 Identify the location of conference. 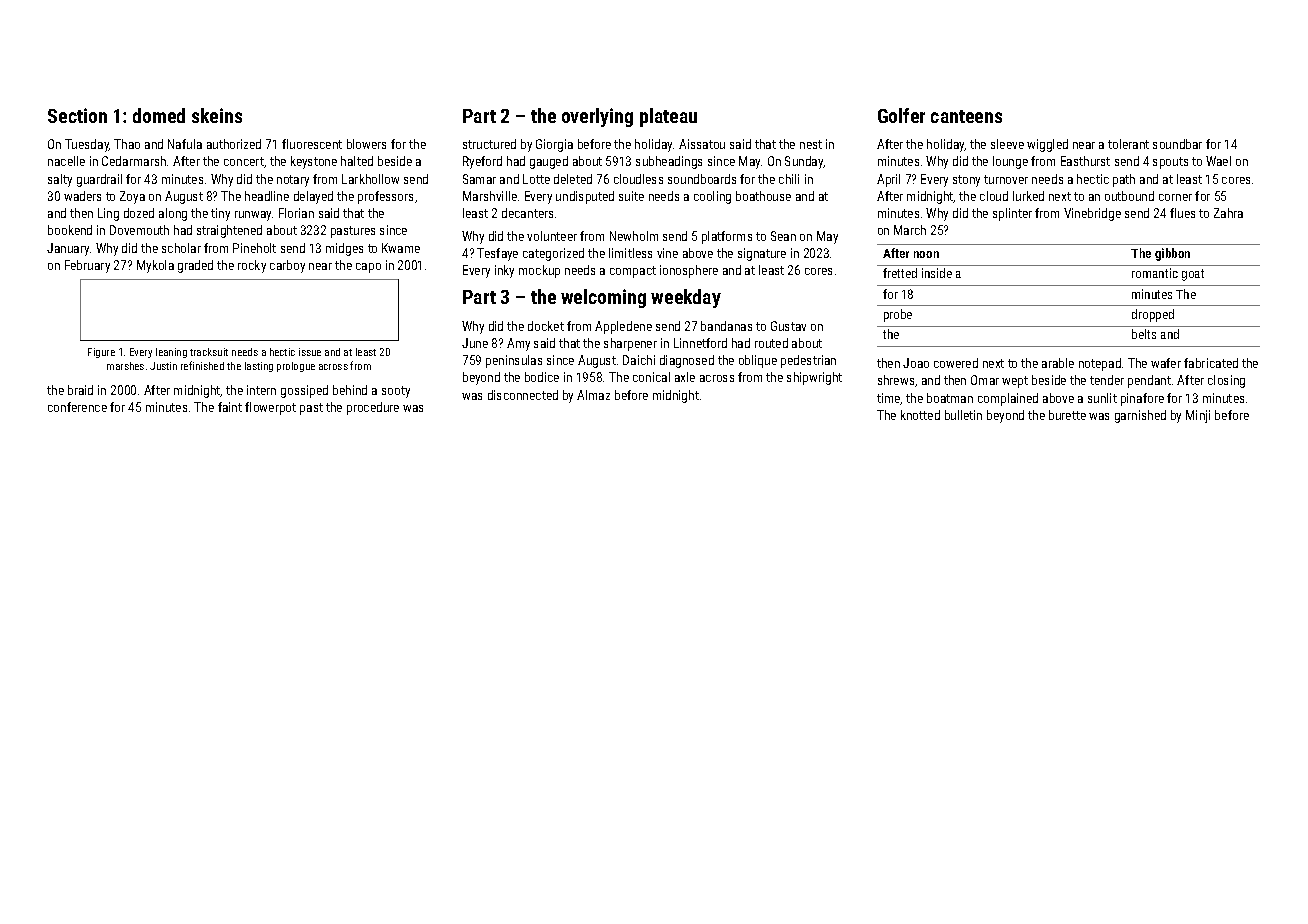
(77, 407).
